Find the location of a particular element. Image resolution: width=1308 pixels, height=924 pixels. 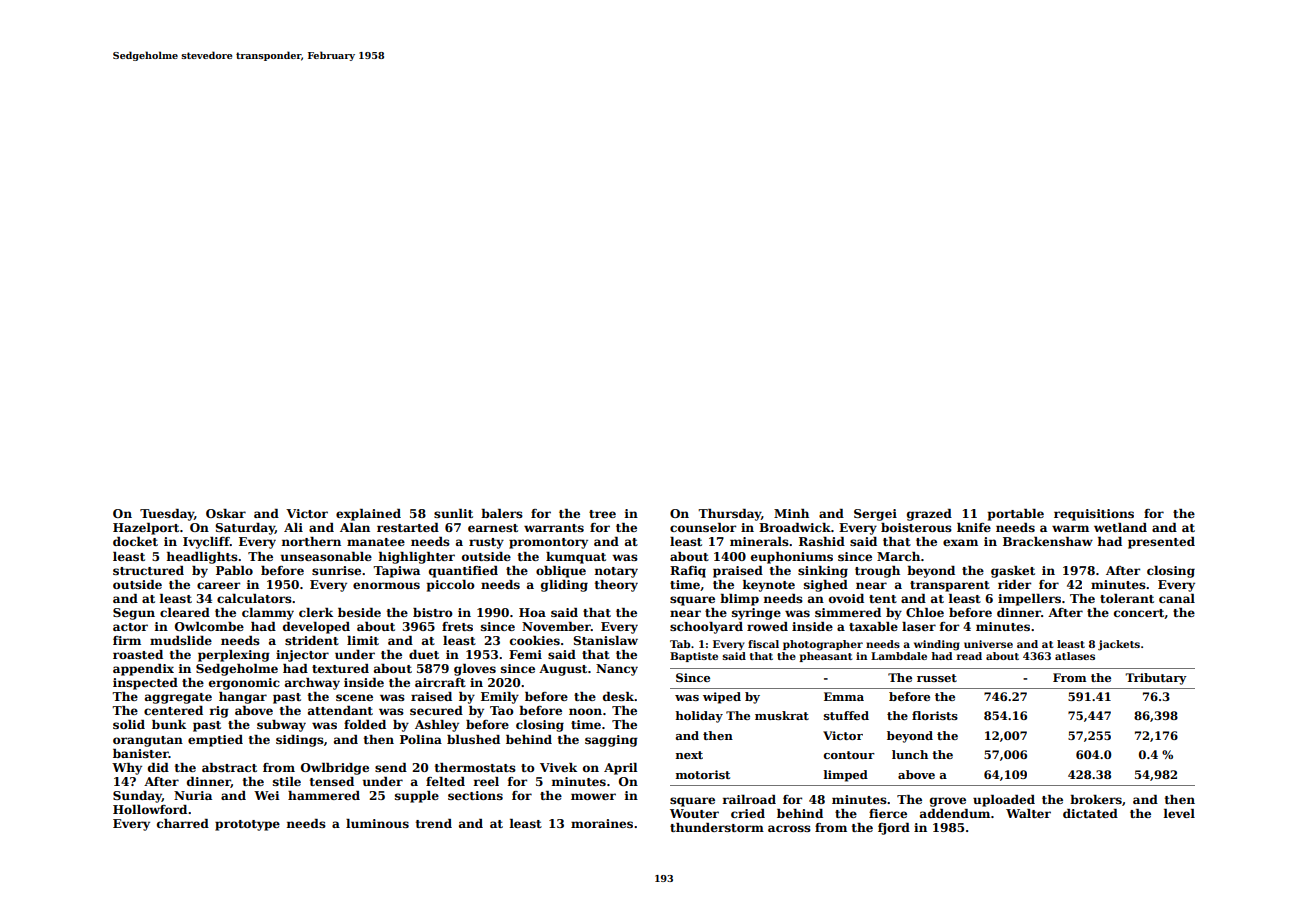

wetland is located at coordinates (1120, 527).
